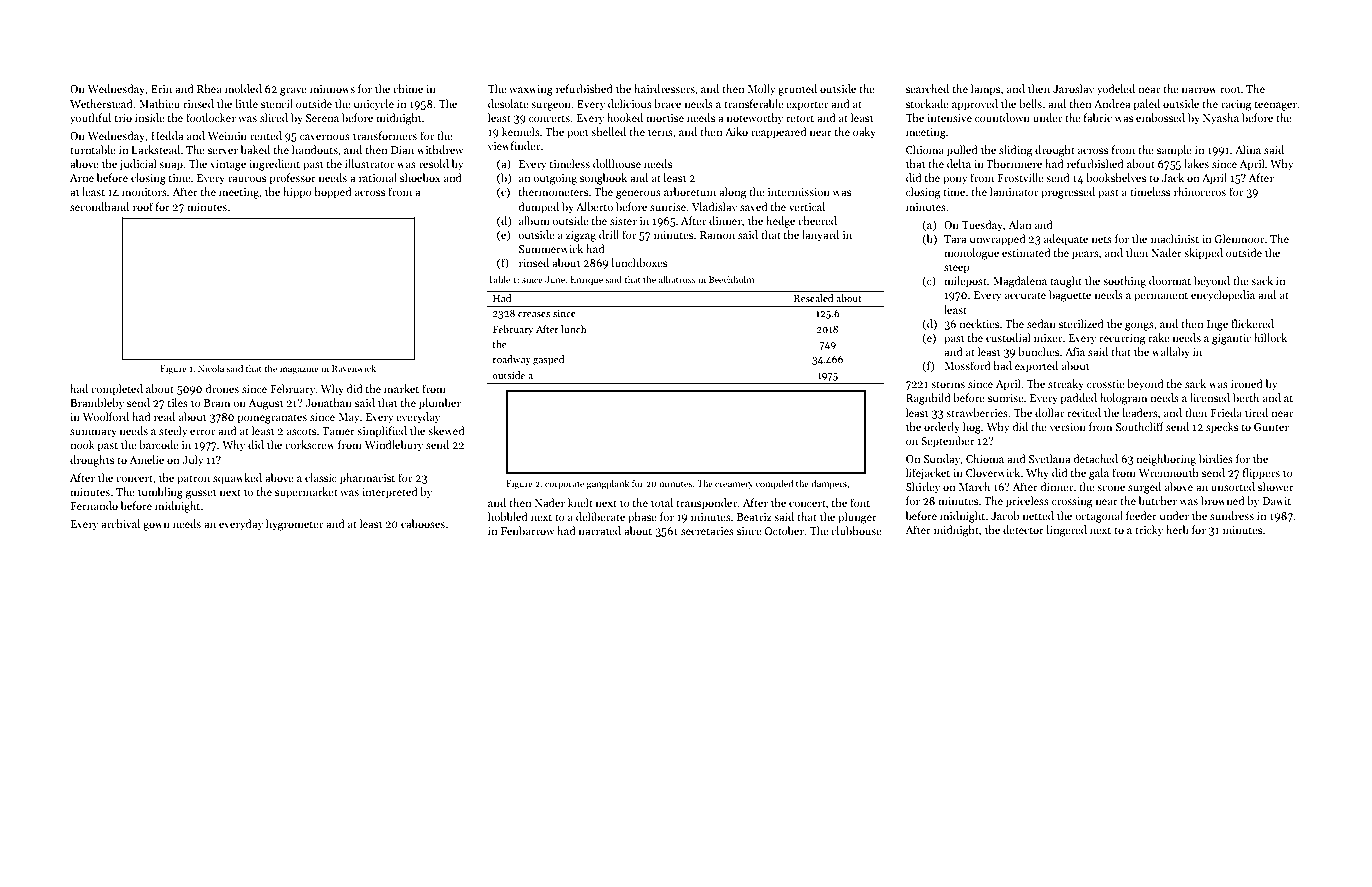  Describe the element at coordinates (332, 89) in the screenshot. I see `minnows` at that location.
